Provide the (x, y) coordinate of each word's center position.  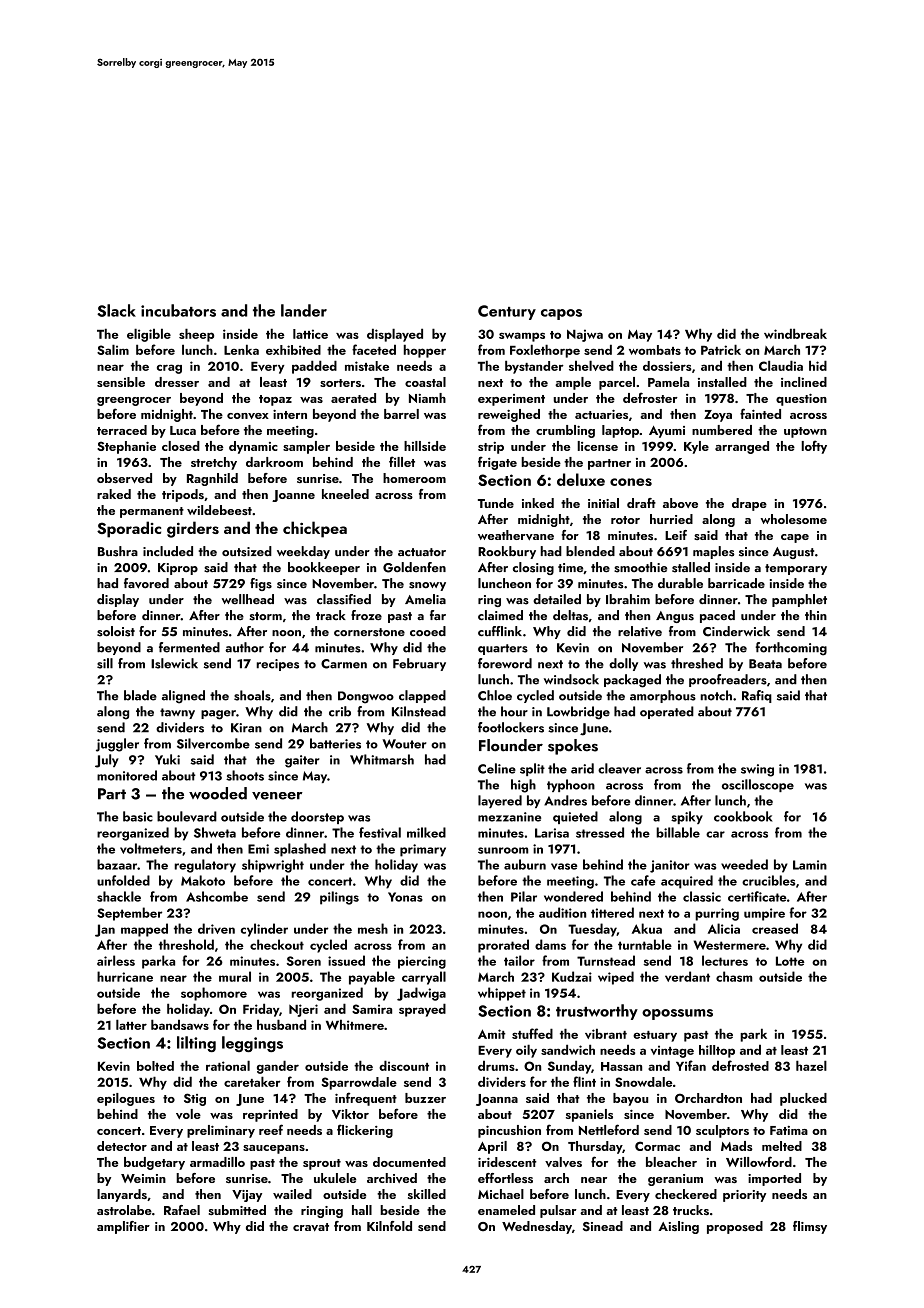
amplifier (123, 1227)
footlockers (511, 727)
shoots (245, 775)
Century (507, 312)
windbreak (795, 333)
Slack (116, 310)
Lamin (810, 865)
